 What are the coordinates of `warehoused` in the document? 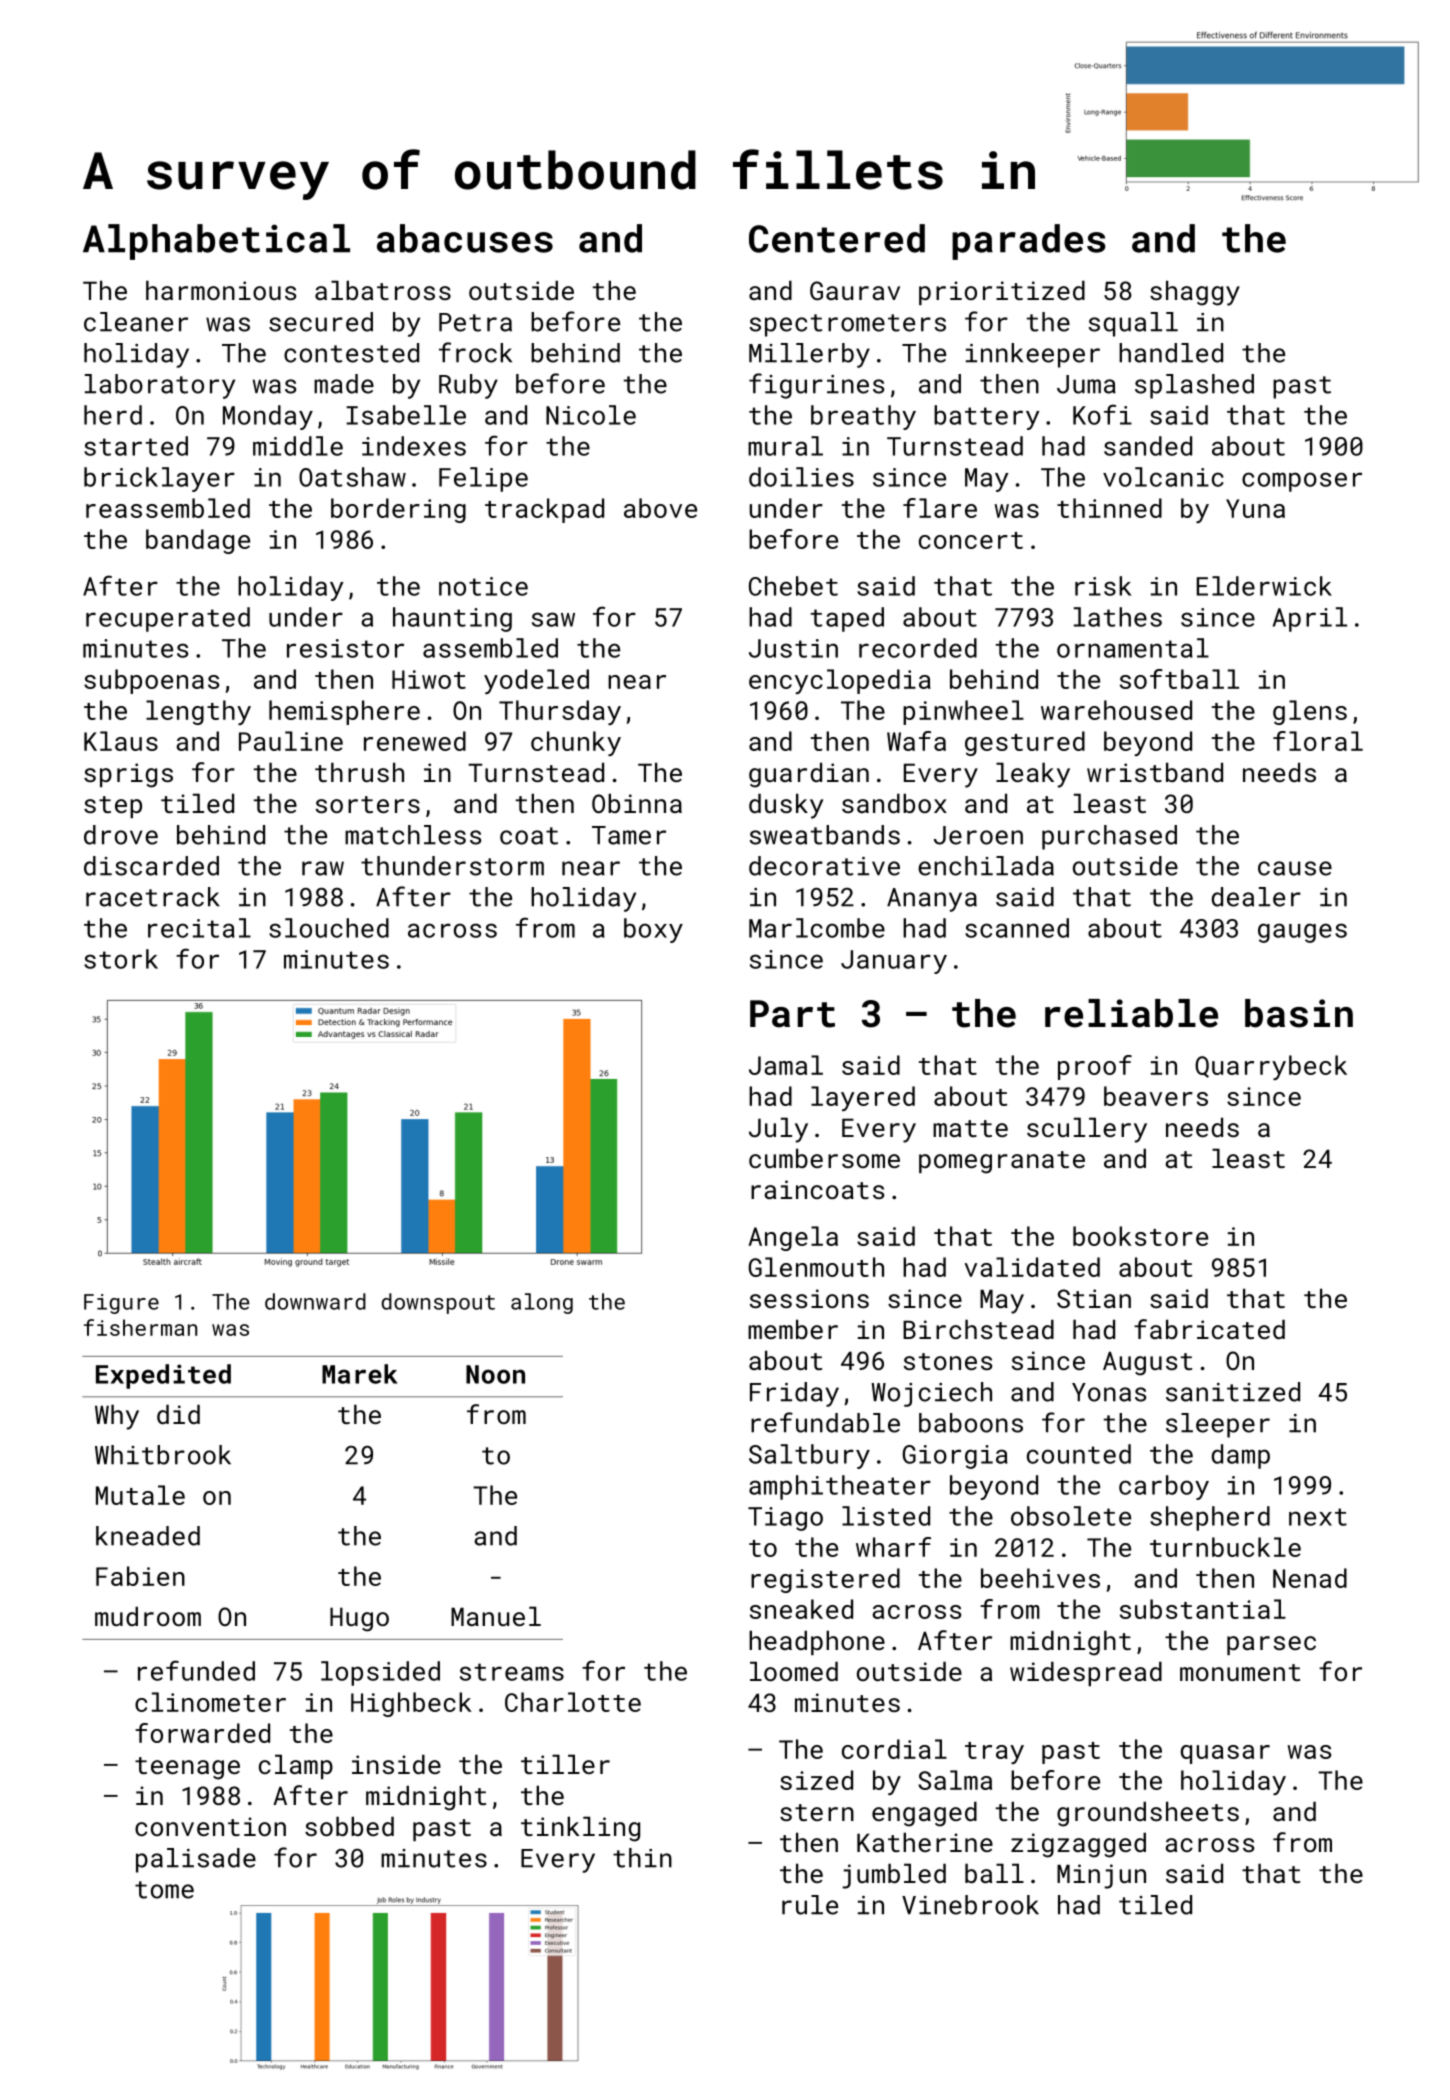 It's located at (1116, 710).
